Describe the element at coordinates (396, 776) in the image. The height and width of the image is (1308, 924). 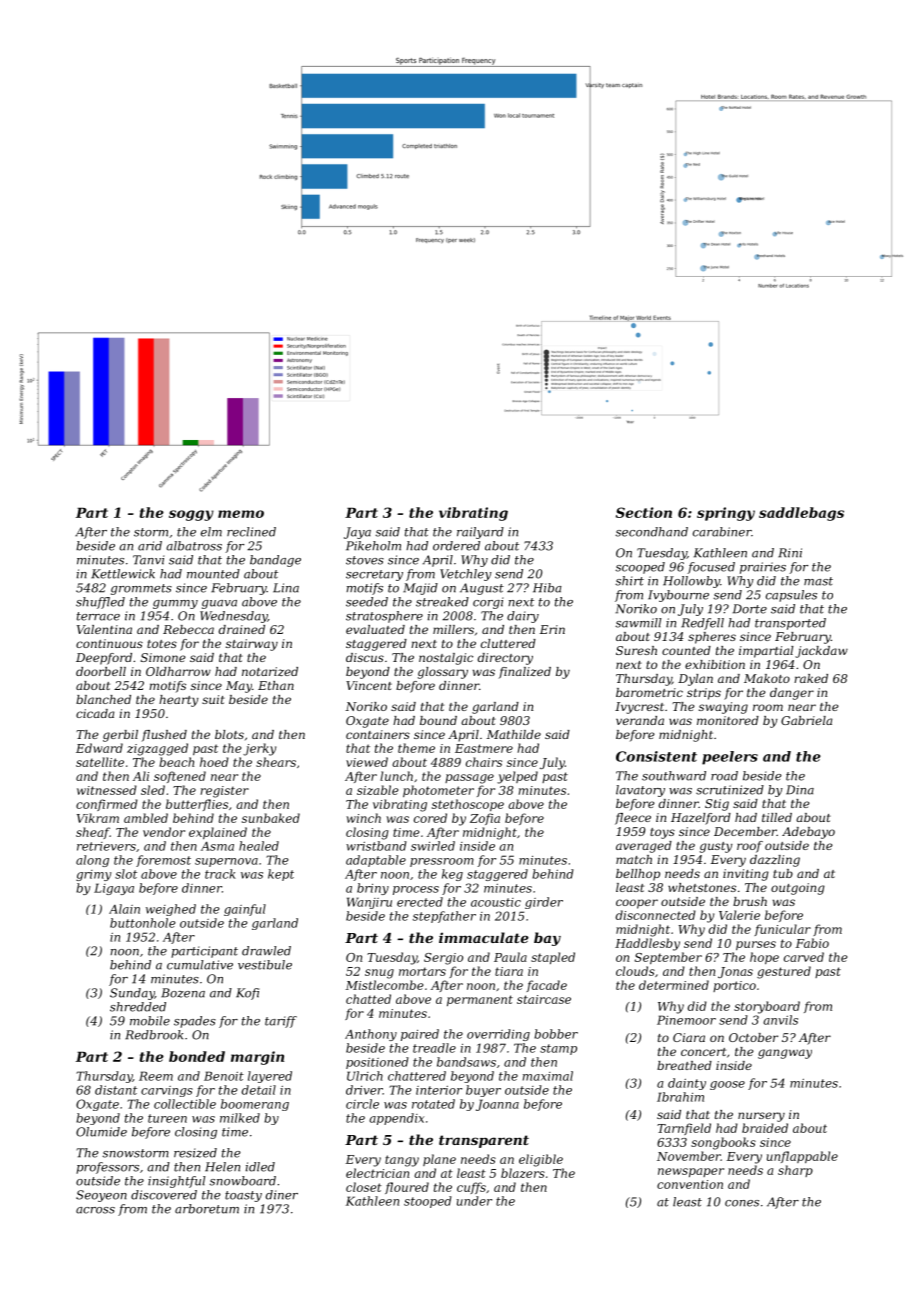
I see `lunch` at that location.
